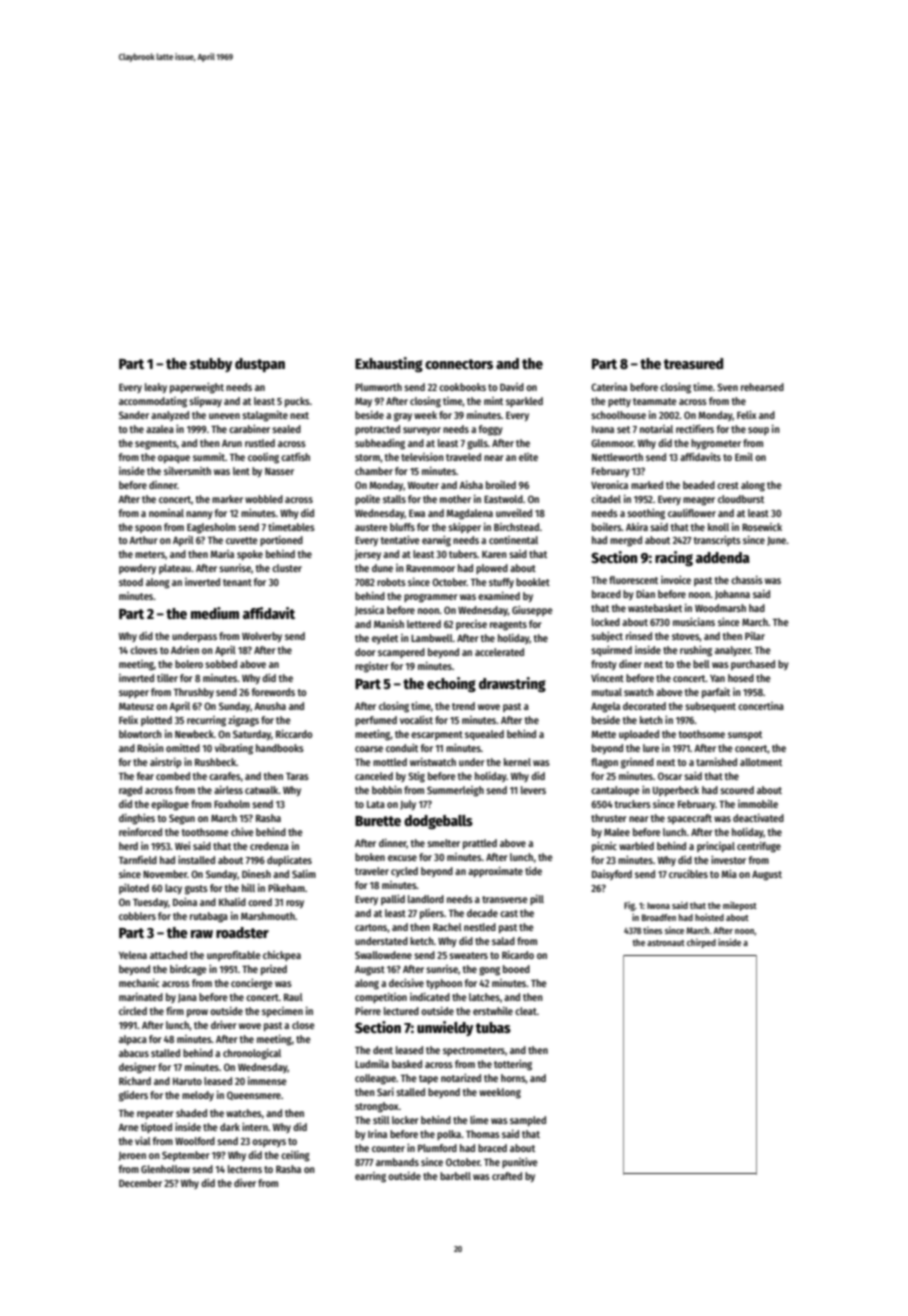  Describe the element at coordinates (370, 1177) in the screenshot. I see `earring` at that location.
